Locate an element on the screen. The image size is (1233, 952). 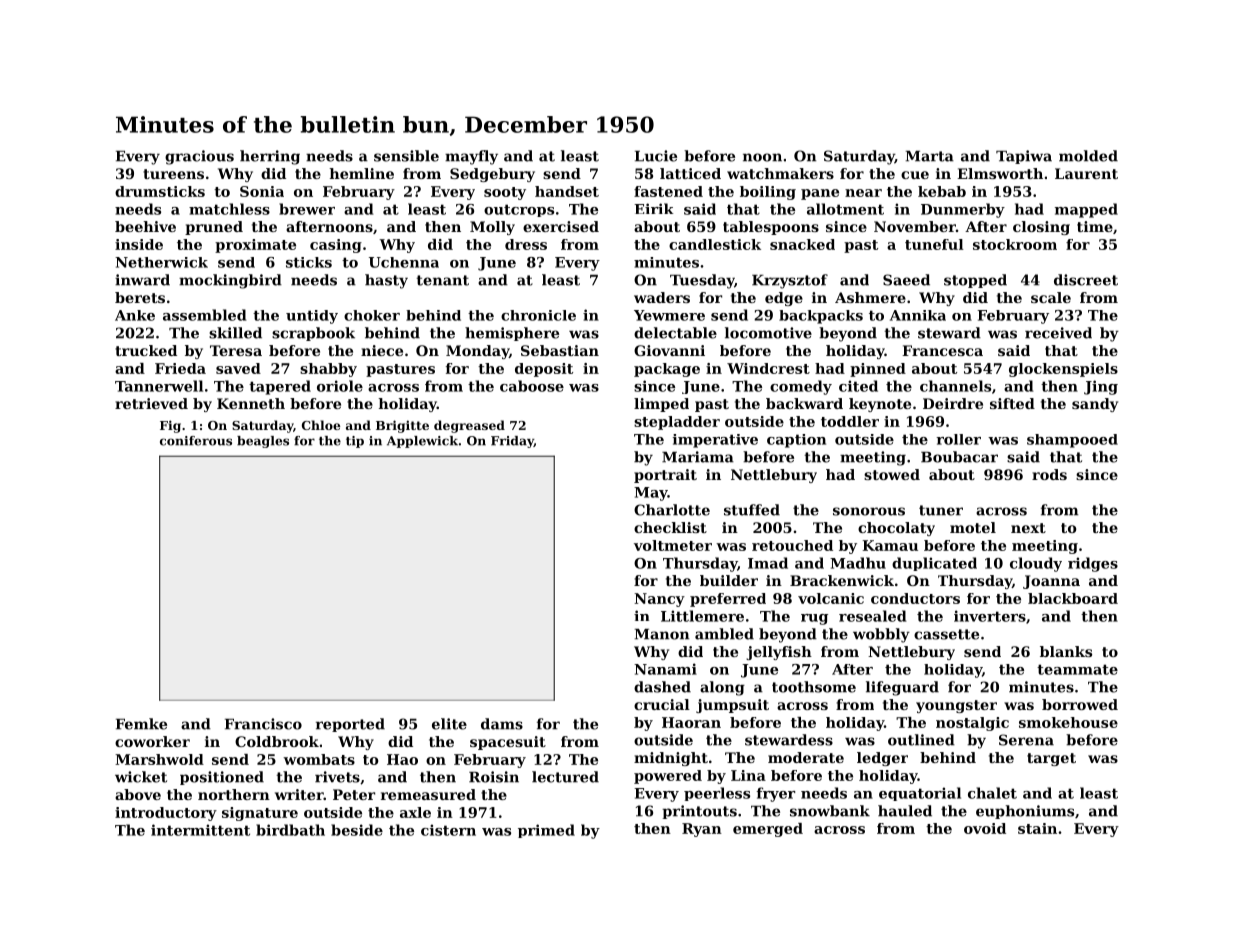
herring is located at coordinates (270, 157).
